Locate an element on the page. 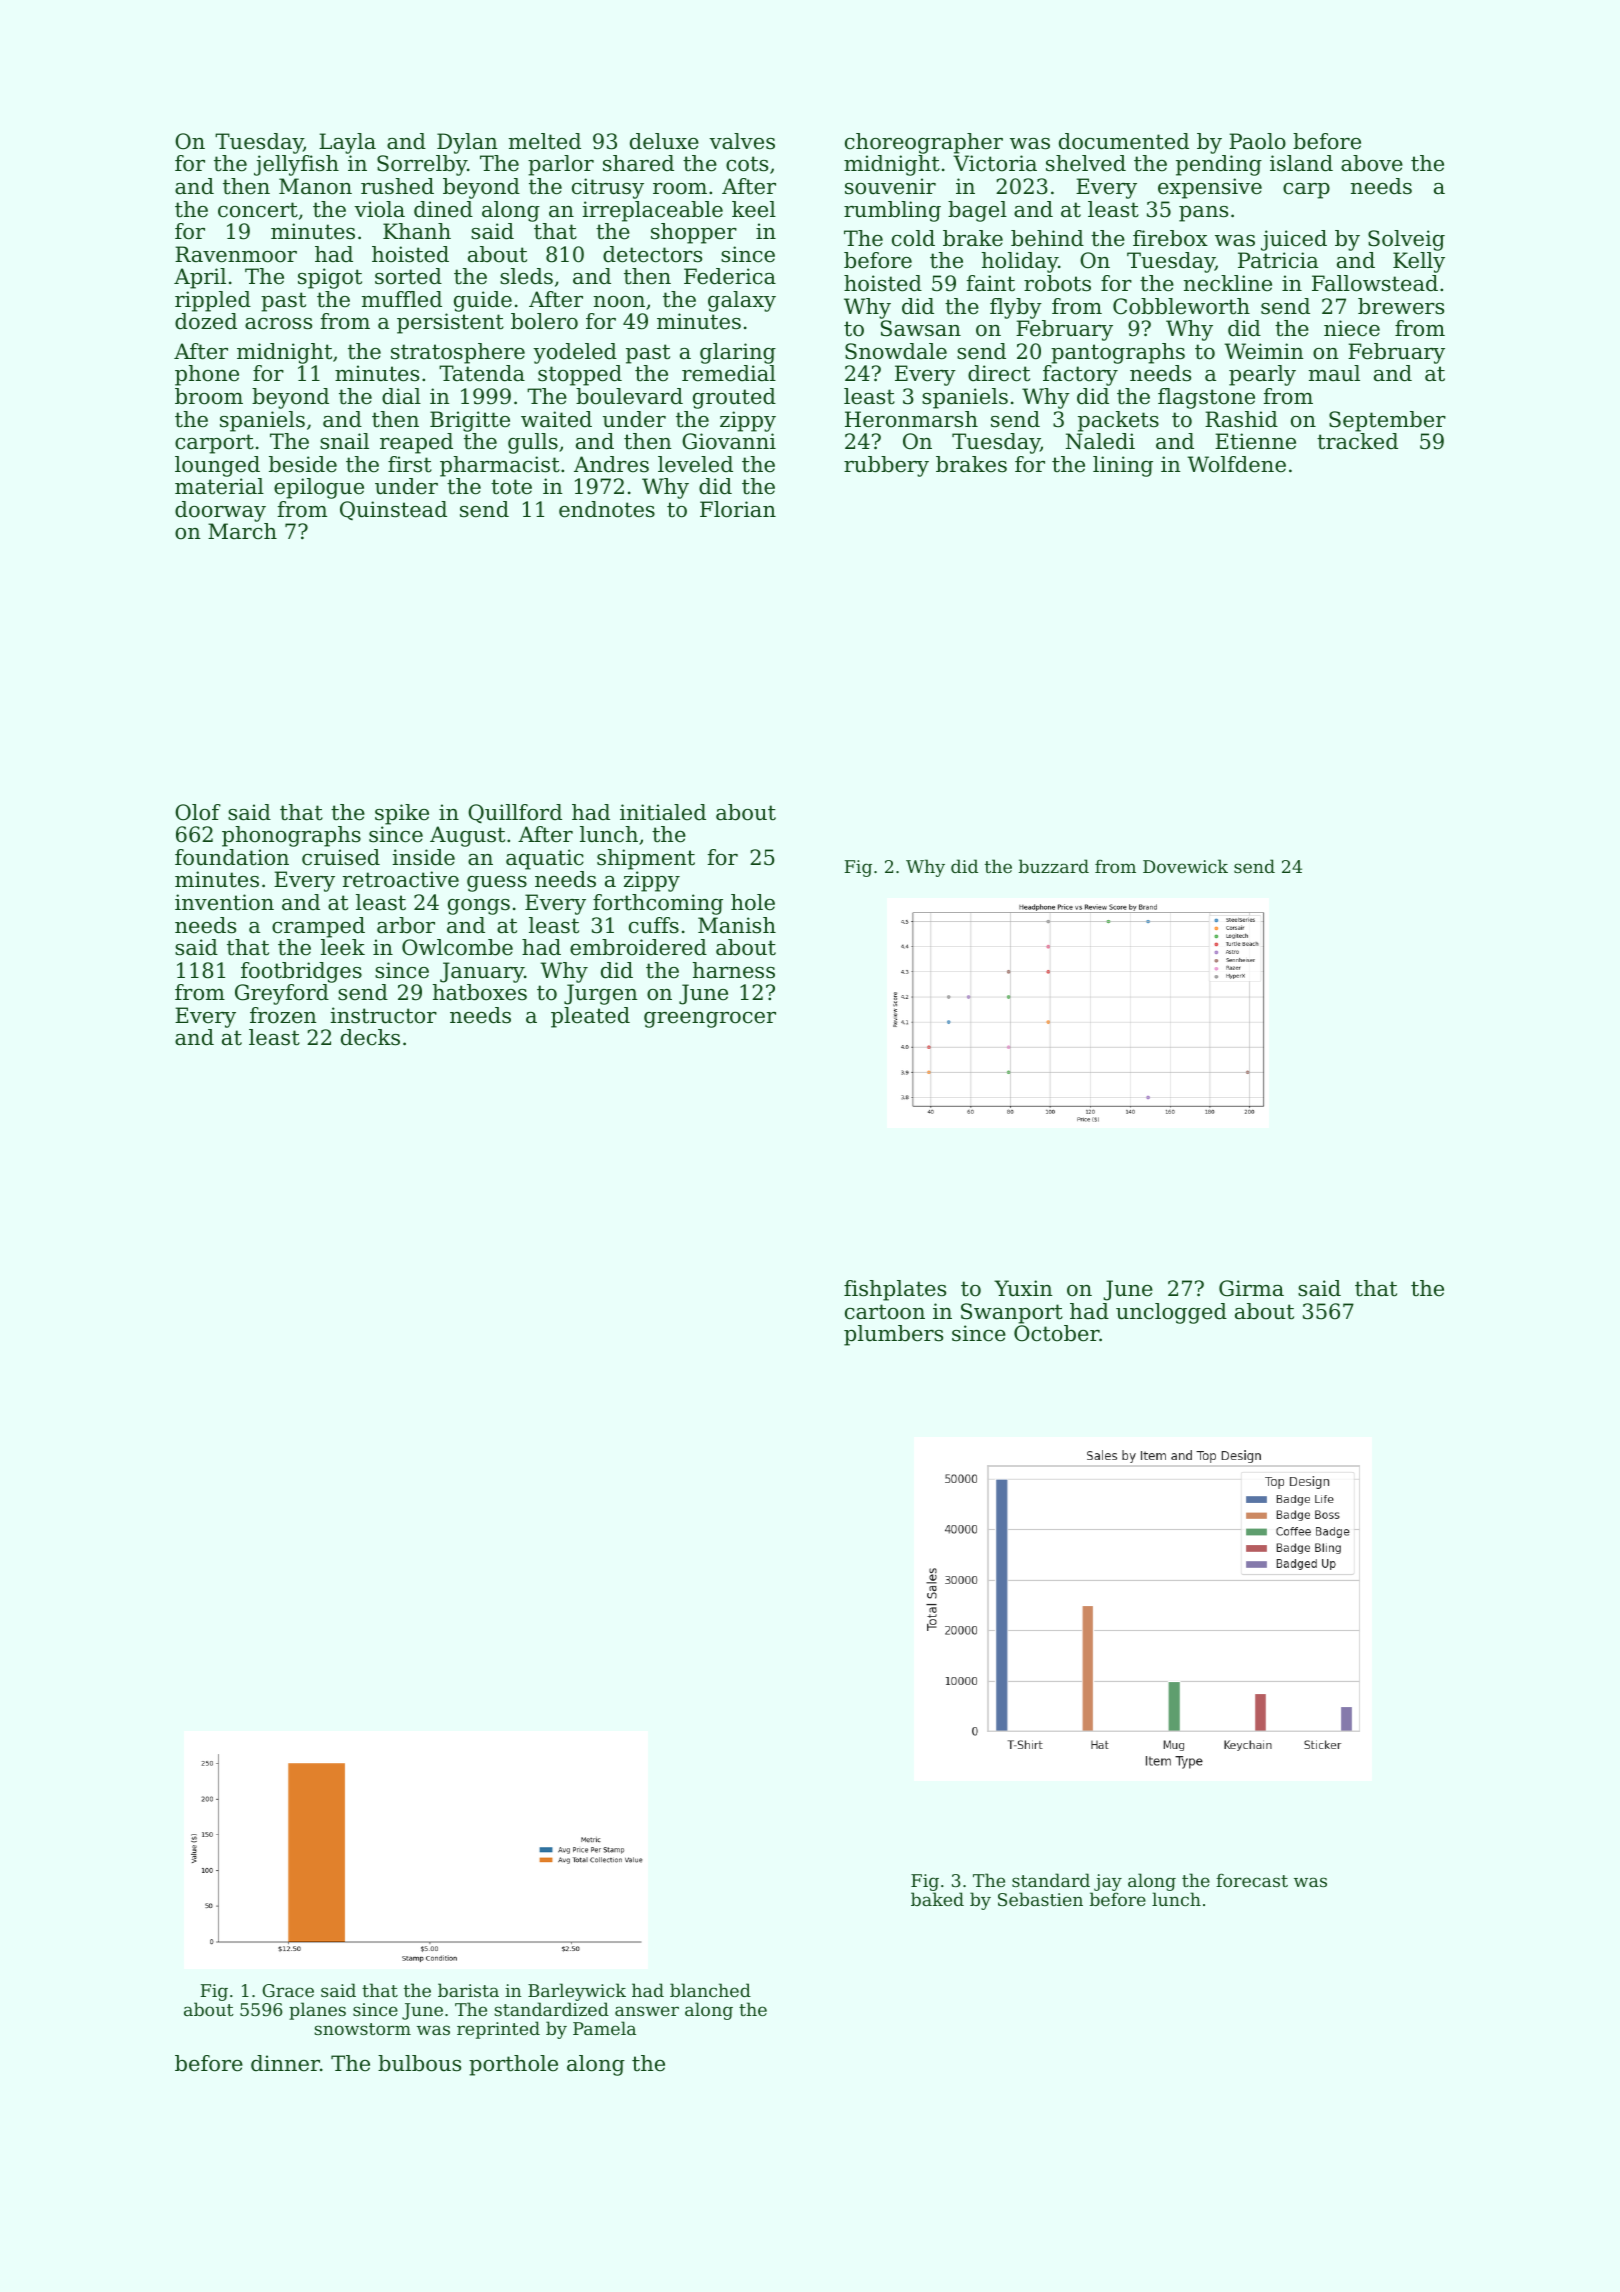  Girma is located at coordinates (1251, 1288).
